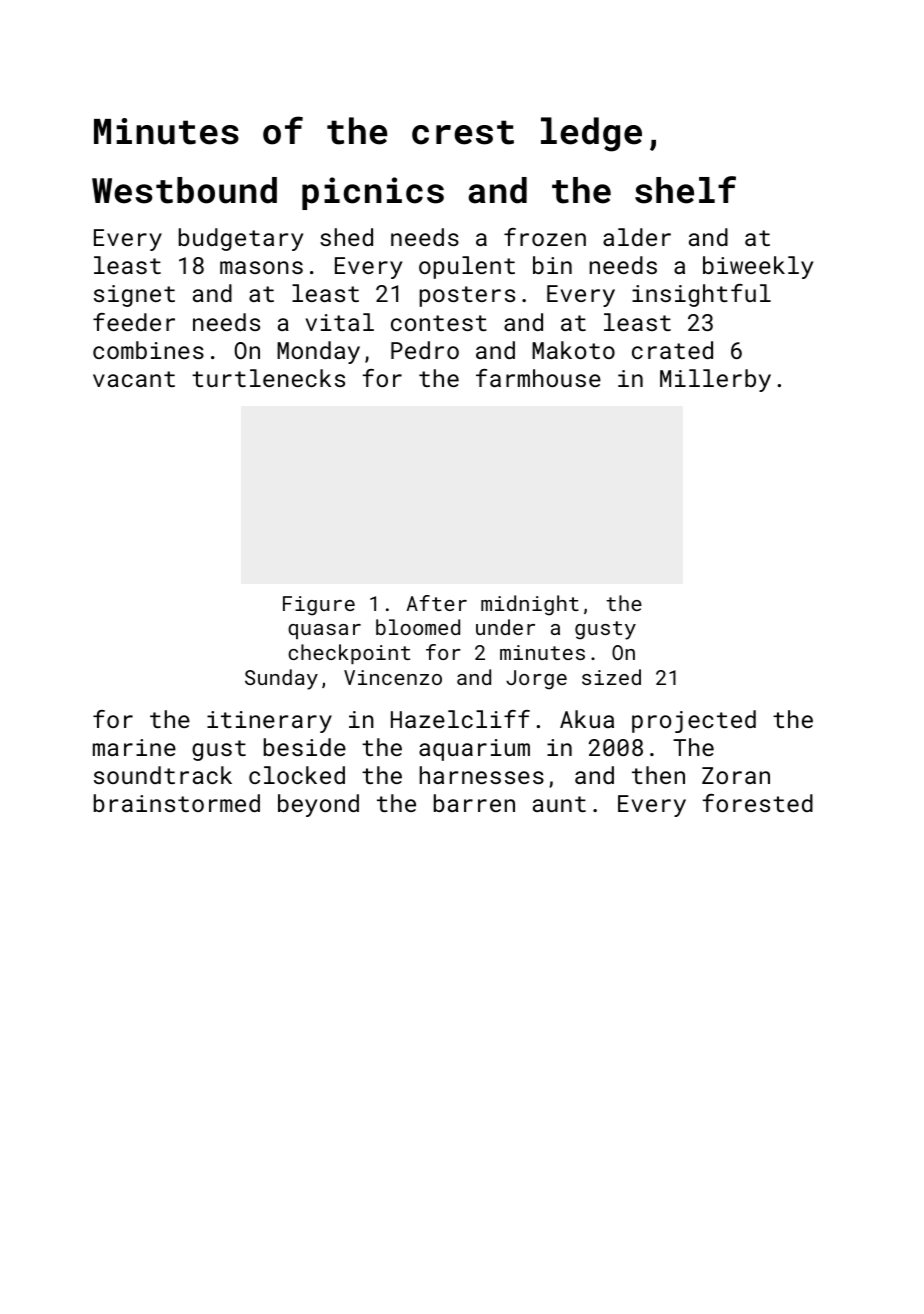  Describe the element at coordinates (436, 603) in the screenshot. I see `After` at that location.
